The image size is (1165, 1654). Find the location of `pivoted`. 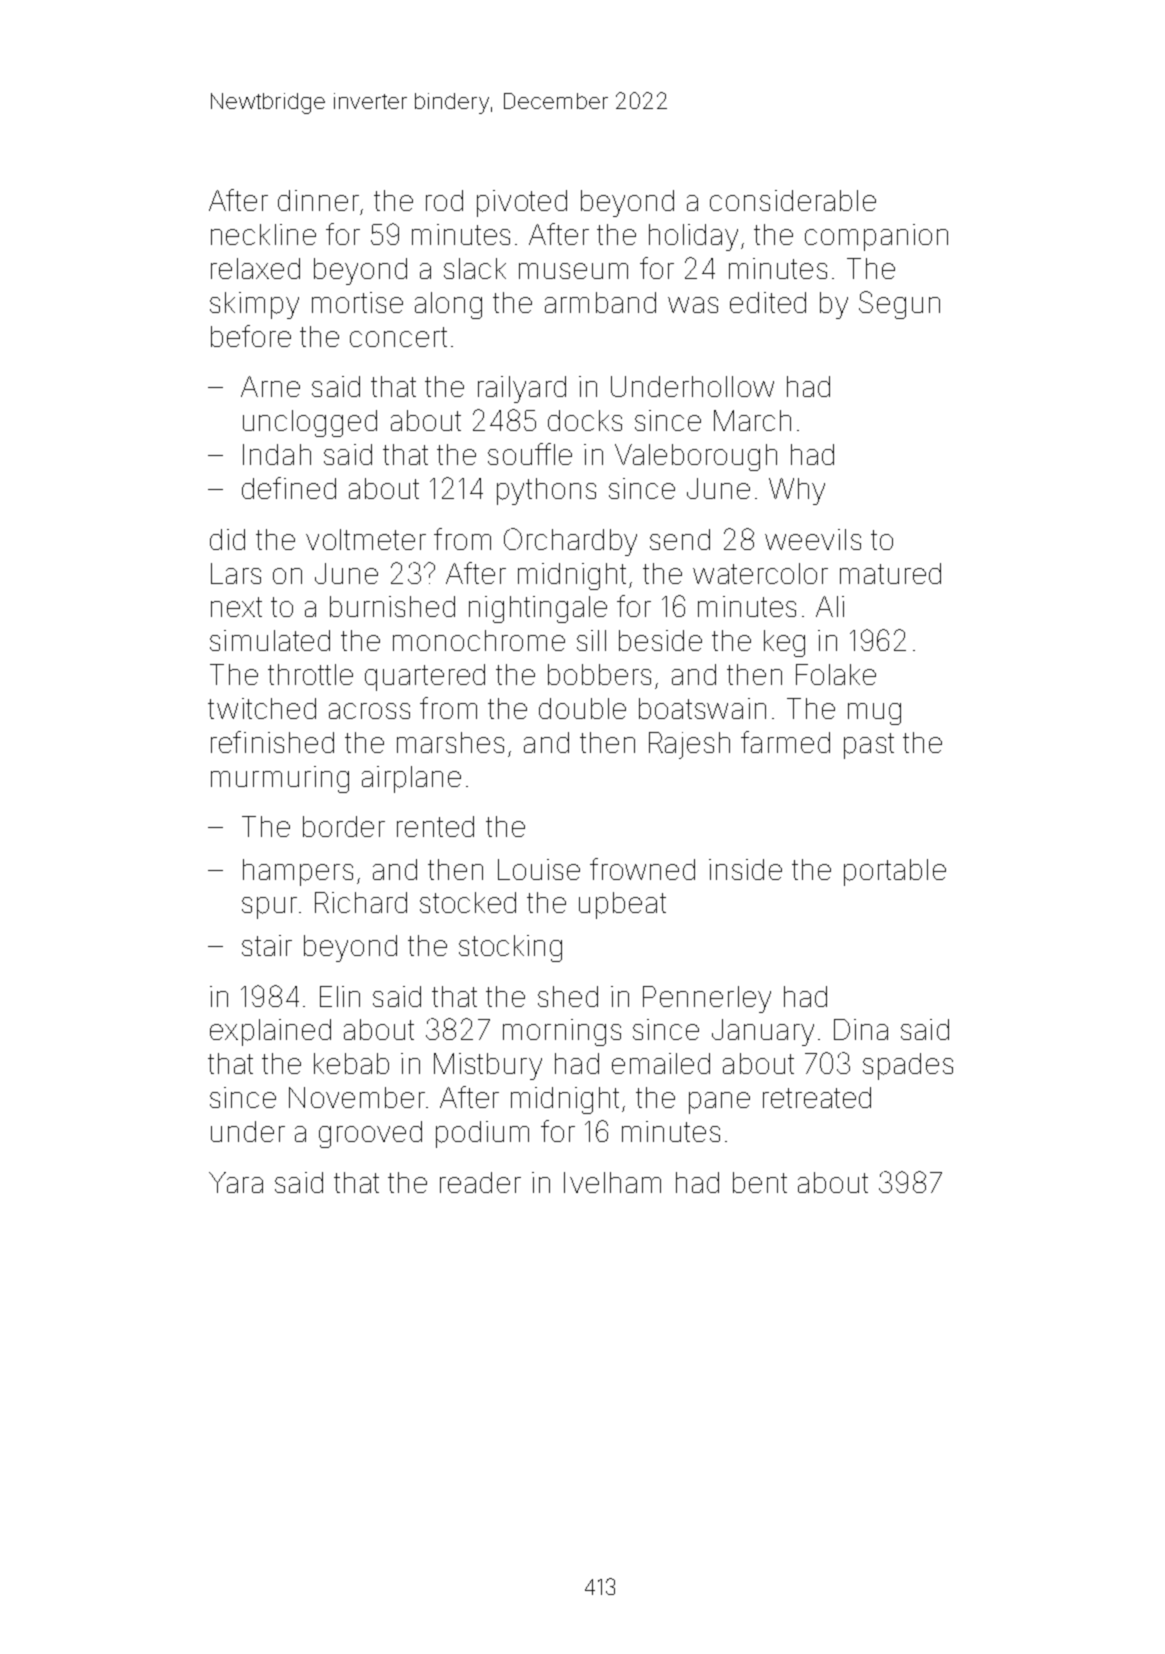

pivoted is located at coordinates (522, 203).
